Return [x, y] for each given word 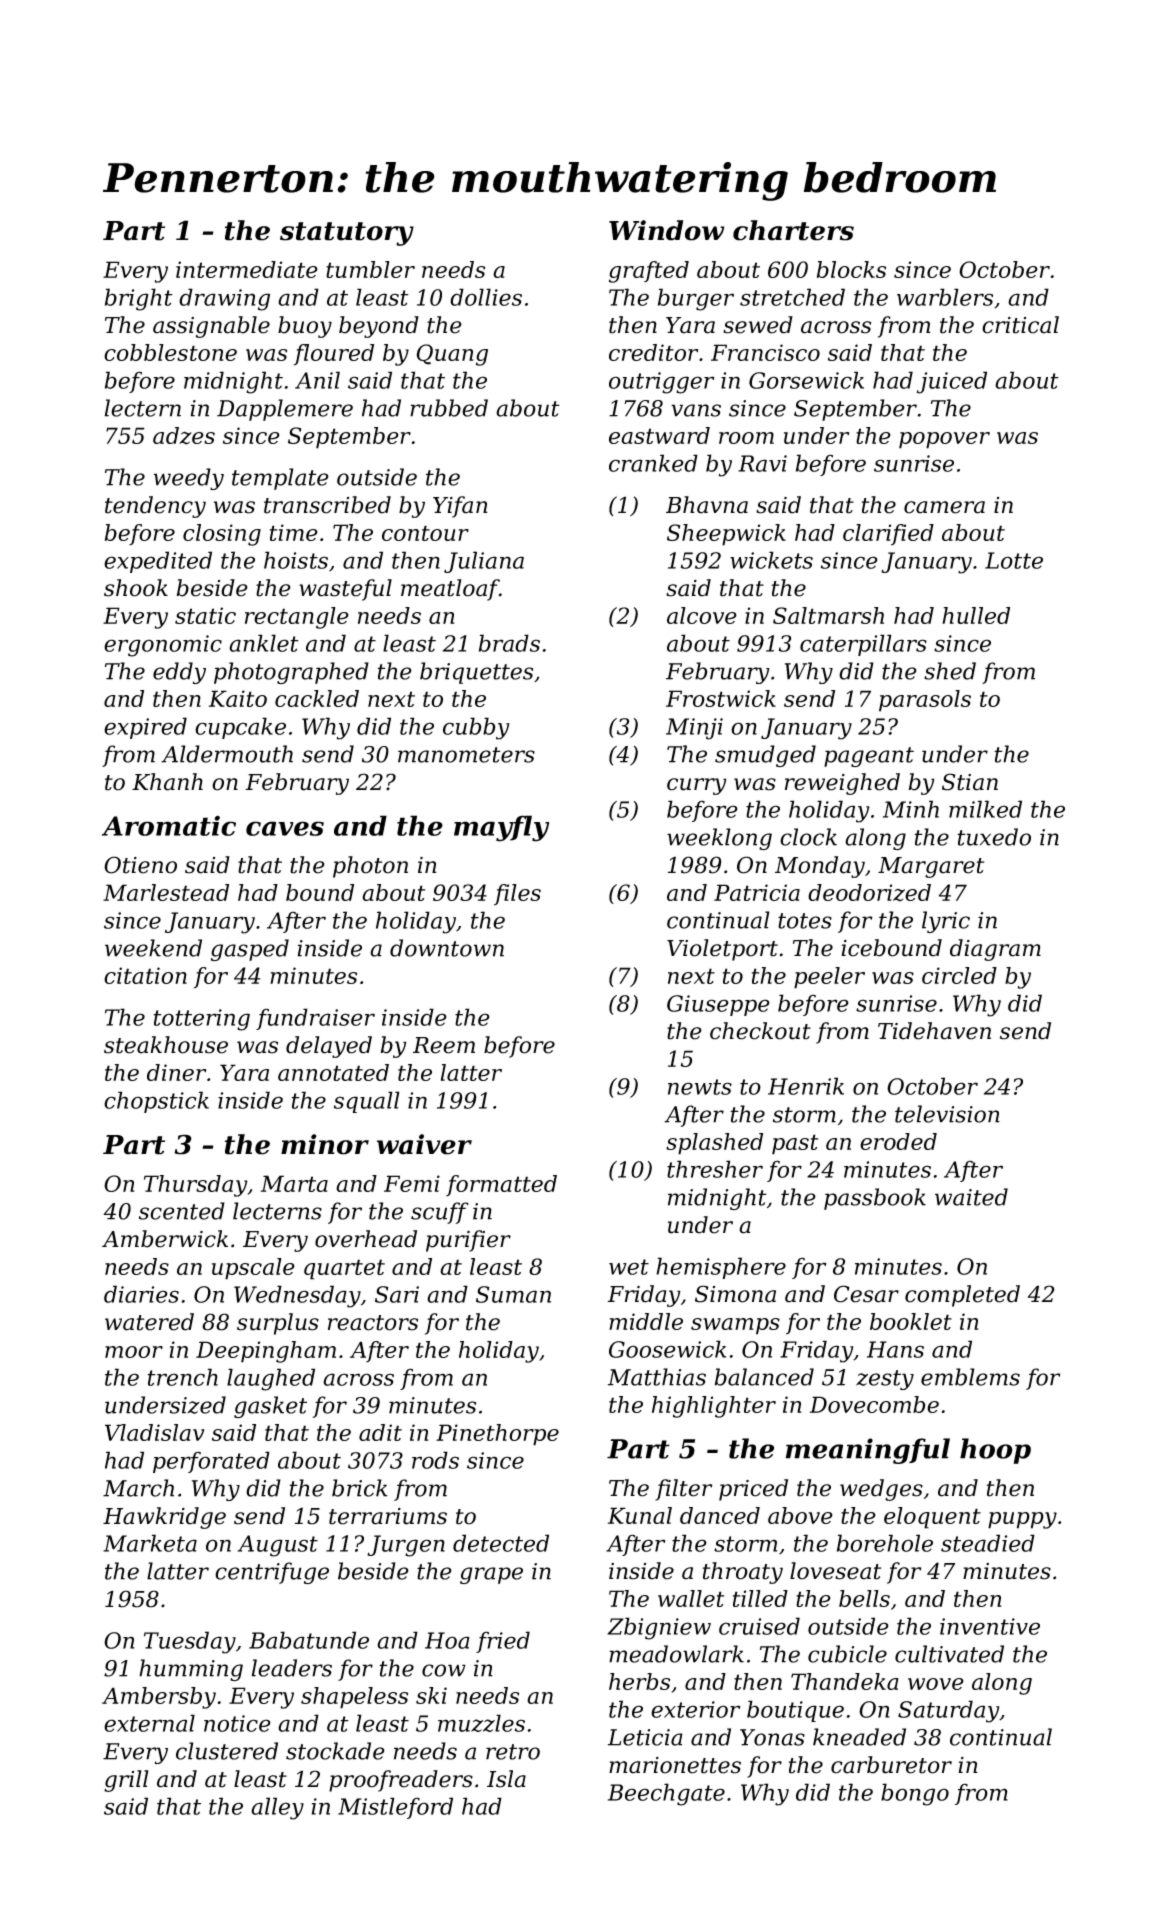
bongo [915, 1794]
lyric [946, 922]
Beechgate [666, 1794]
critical [1020, 325]
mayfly [502, 828]
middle [646, 1321]
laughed [271, 1379]
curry [697, 786]
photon [370, 867]
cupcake [240, 728]
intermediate [247, 269]
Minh [911, 809]
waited [971, 1197]
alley [277, 1808]
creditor [653, 352]
